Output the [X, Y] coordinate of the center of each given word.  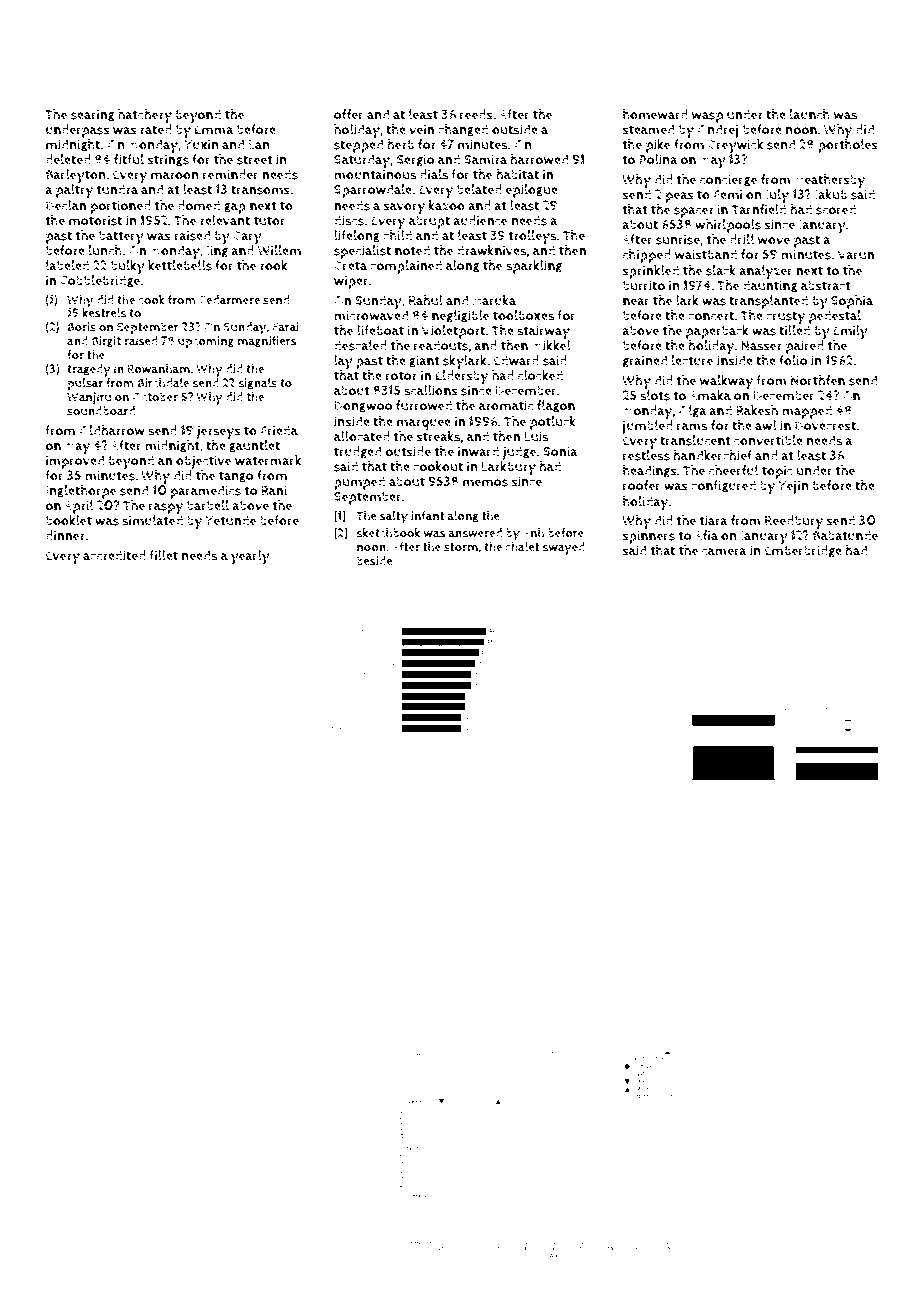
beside [375, 561]
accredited [114, 555]
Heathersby [830, 181]
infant [428, 515]
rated [156, 129]
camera [724, 552]
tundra [117, 189]
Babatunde [845, 535]
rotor [401, 376]
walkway [726, 382]
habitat [517, 174]
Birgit [106, 342]
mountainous [375, 174]
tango [236, 477]
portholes [848, 146]
